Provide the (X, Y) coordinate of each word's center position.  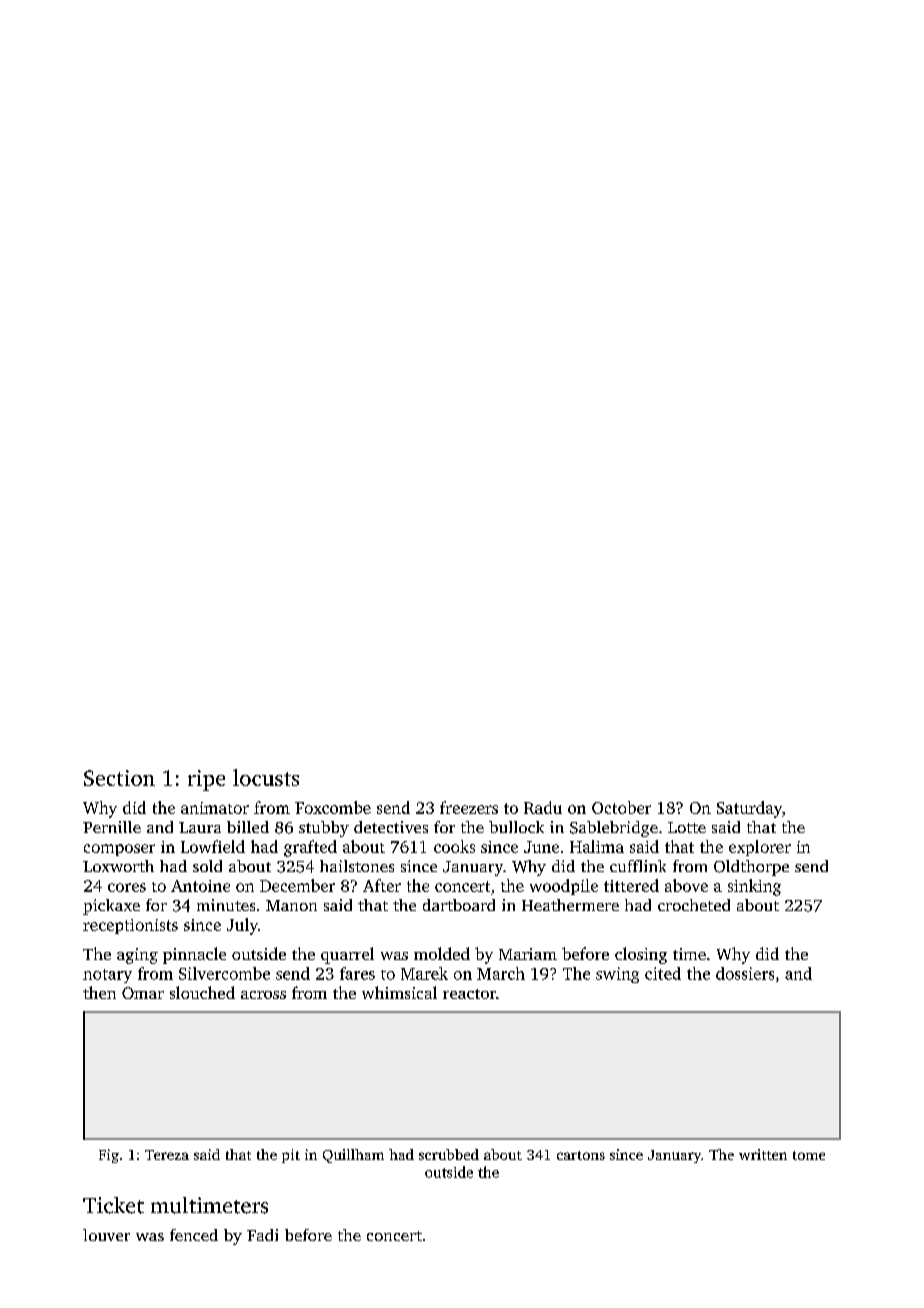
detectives (391, 827)
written (763, 1154)
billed (248, 827)
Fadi (262, 1235)
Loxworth (118, 866)
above (686, 885)
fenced (194, 1235)
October (621, 807)
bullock (516, 827)
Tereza (167, 1155)
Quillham (353, 1156)
